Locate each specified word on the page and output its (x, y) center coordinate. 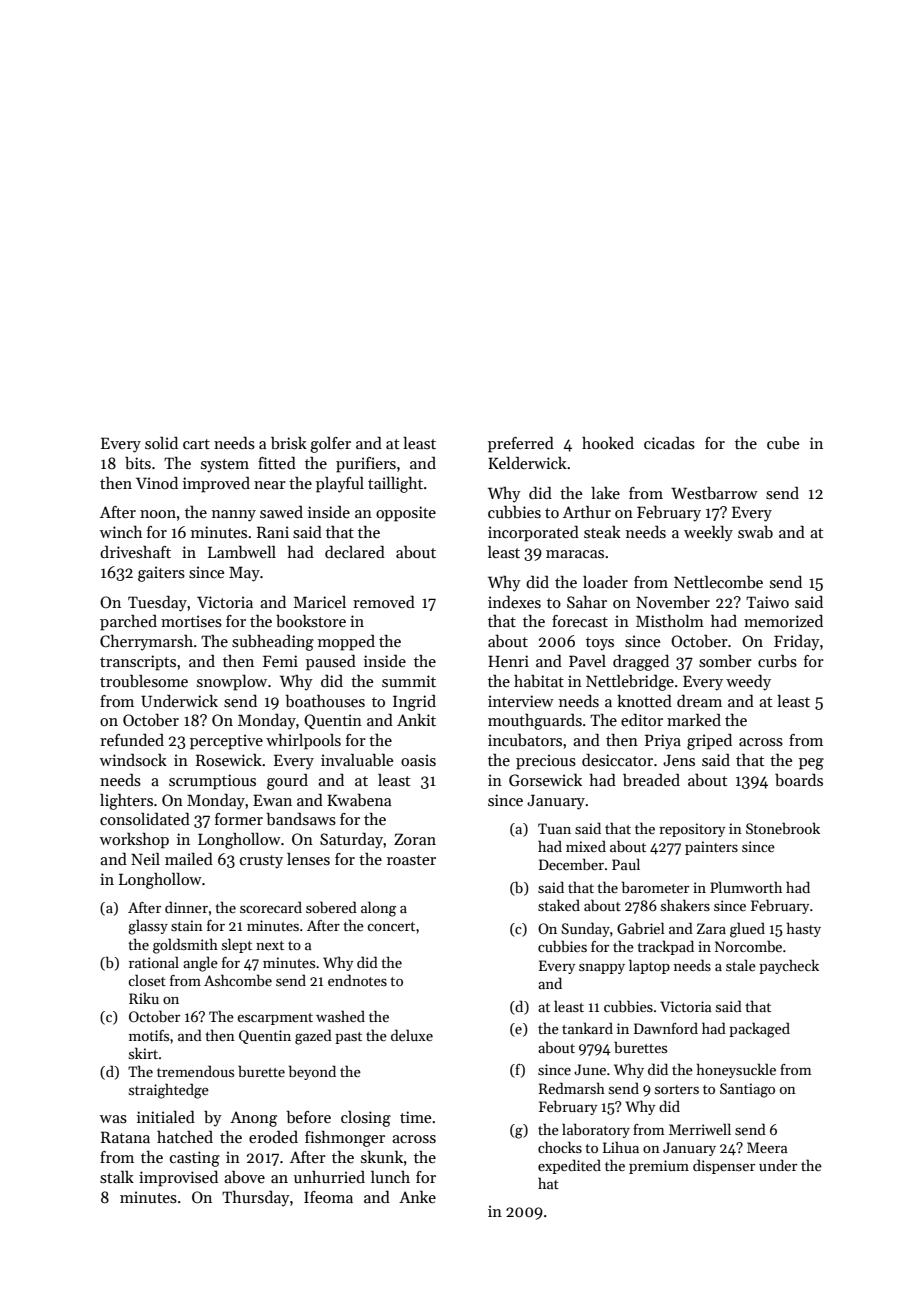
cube (783, 443)
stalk (117, 1177)
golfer (330, 445)
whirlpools (303, 742)
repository (692, 830)
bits (138, 462)
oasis (418, 760)
